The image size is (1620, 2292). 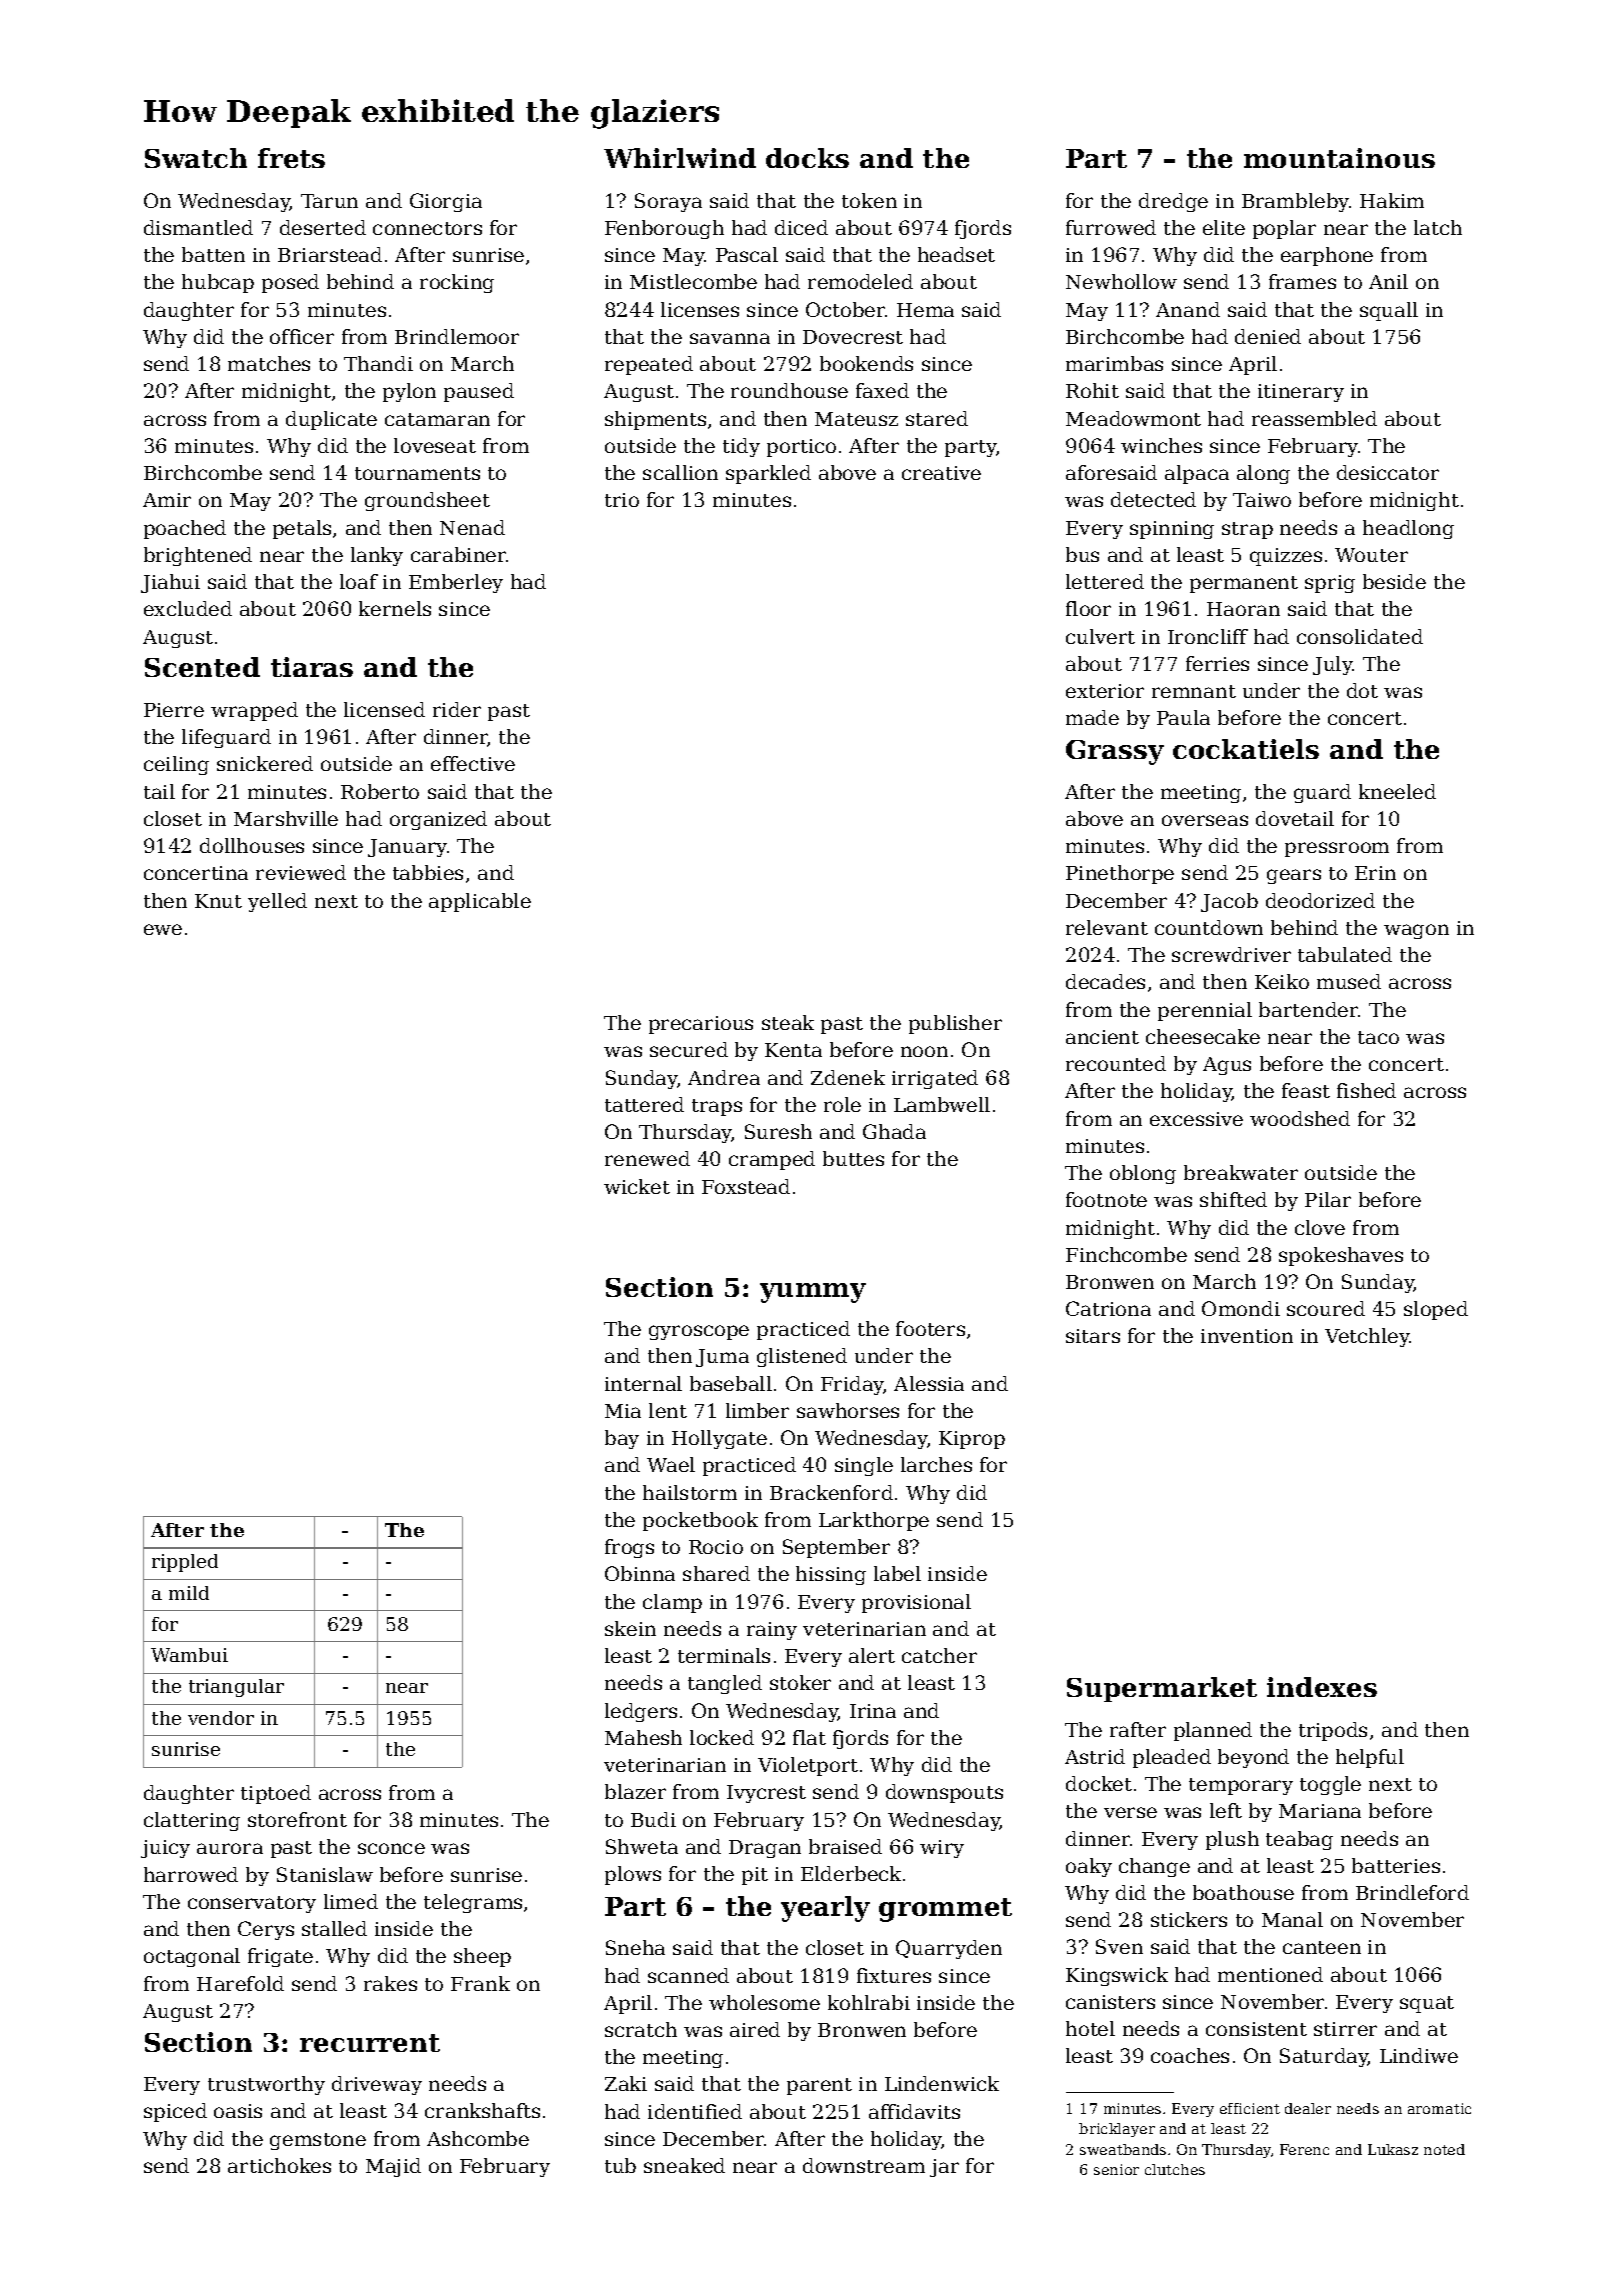 I want to click on Alessia, so click(x=929, y=1383).
